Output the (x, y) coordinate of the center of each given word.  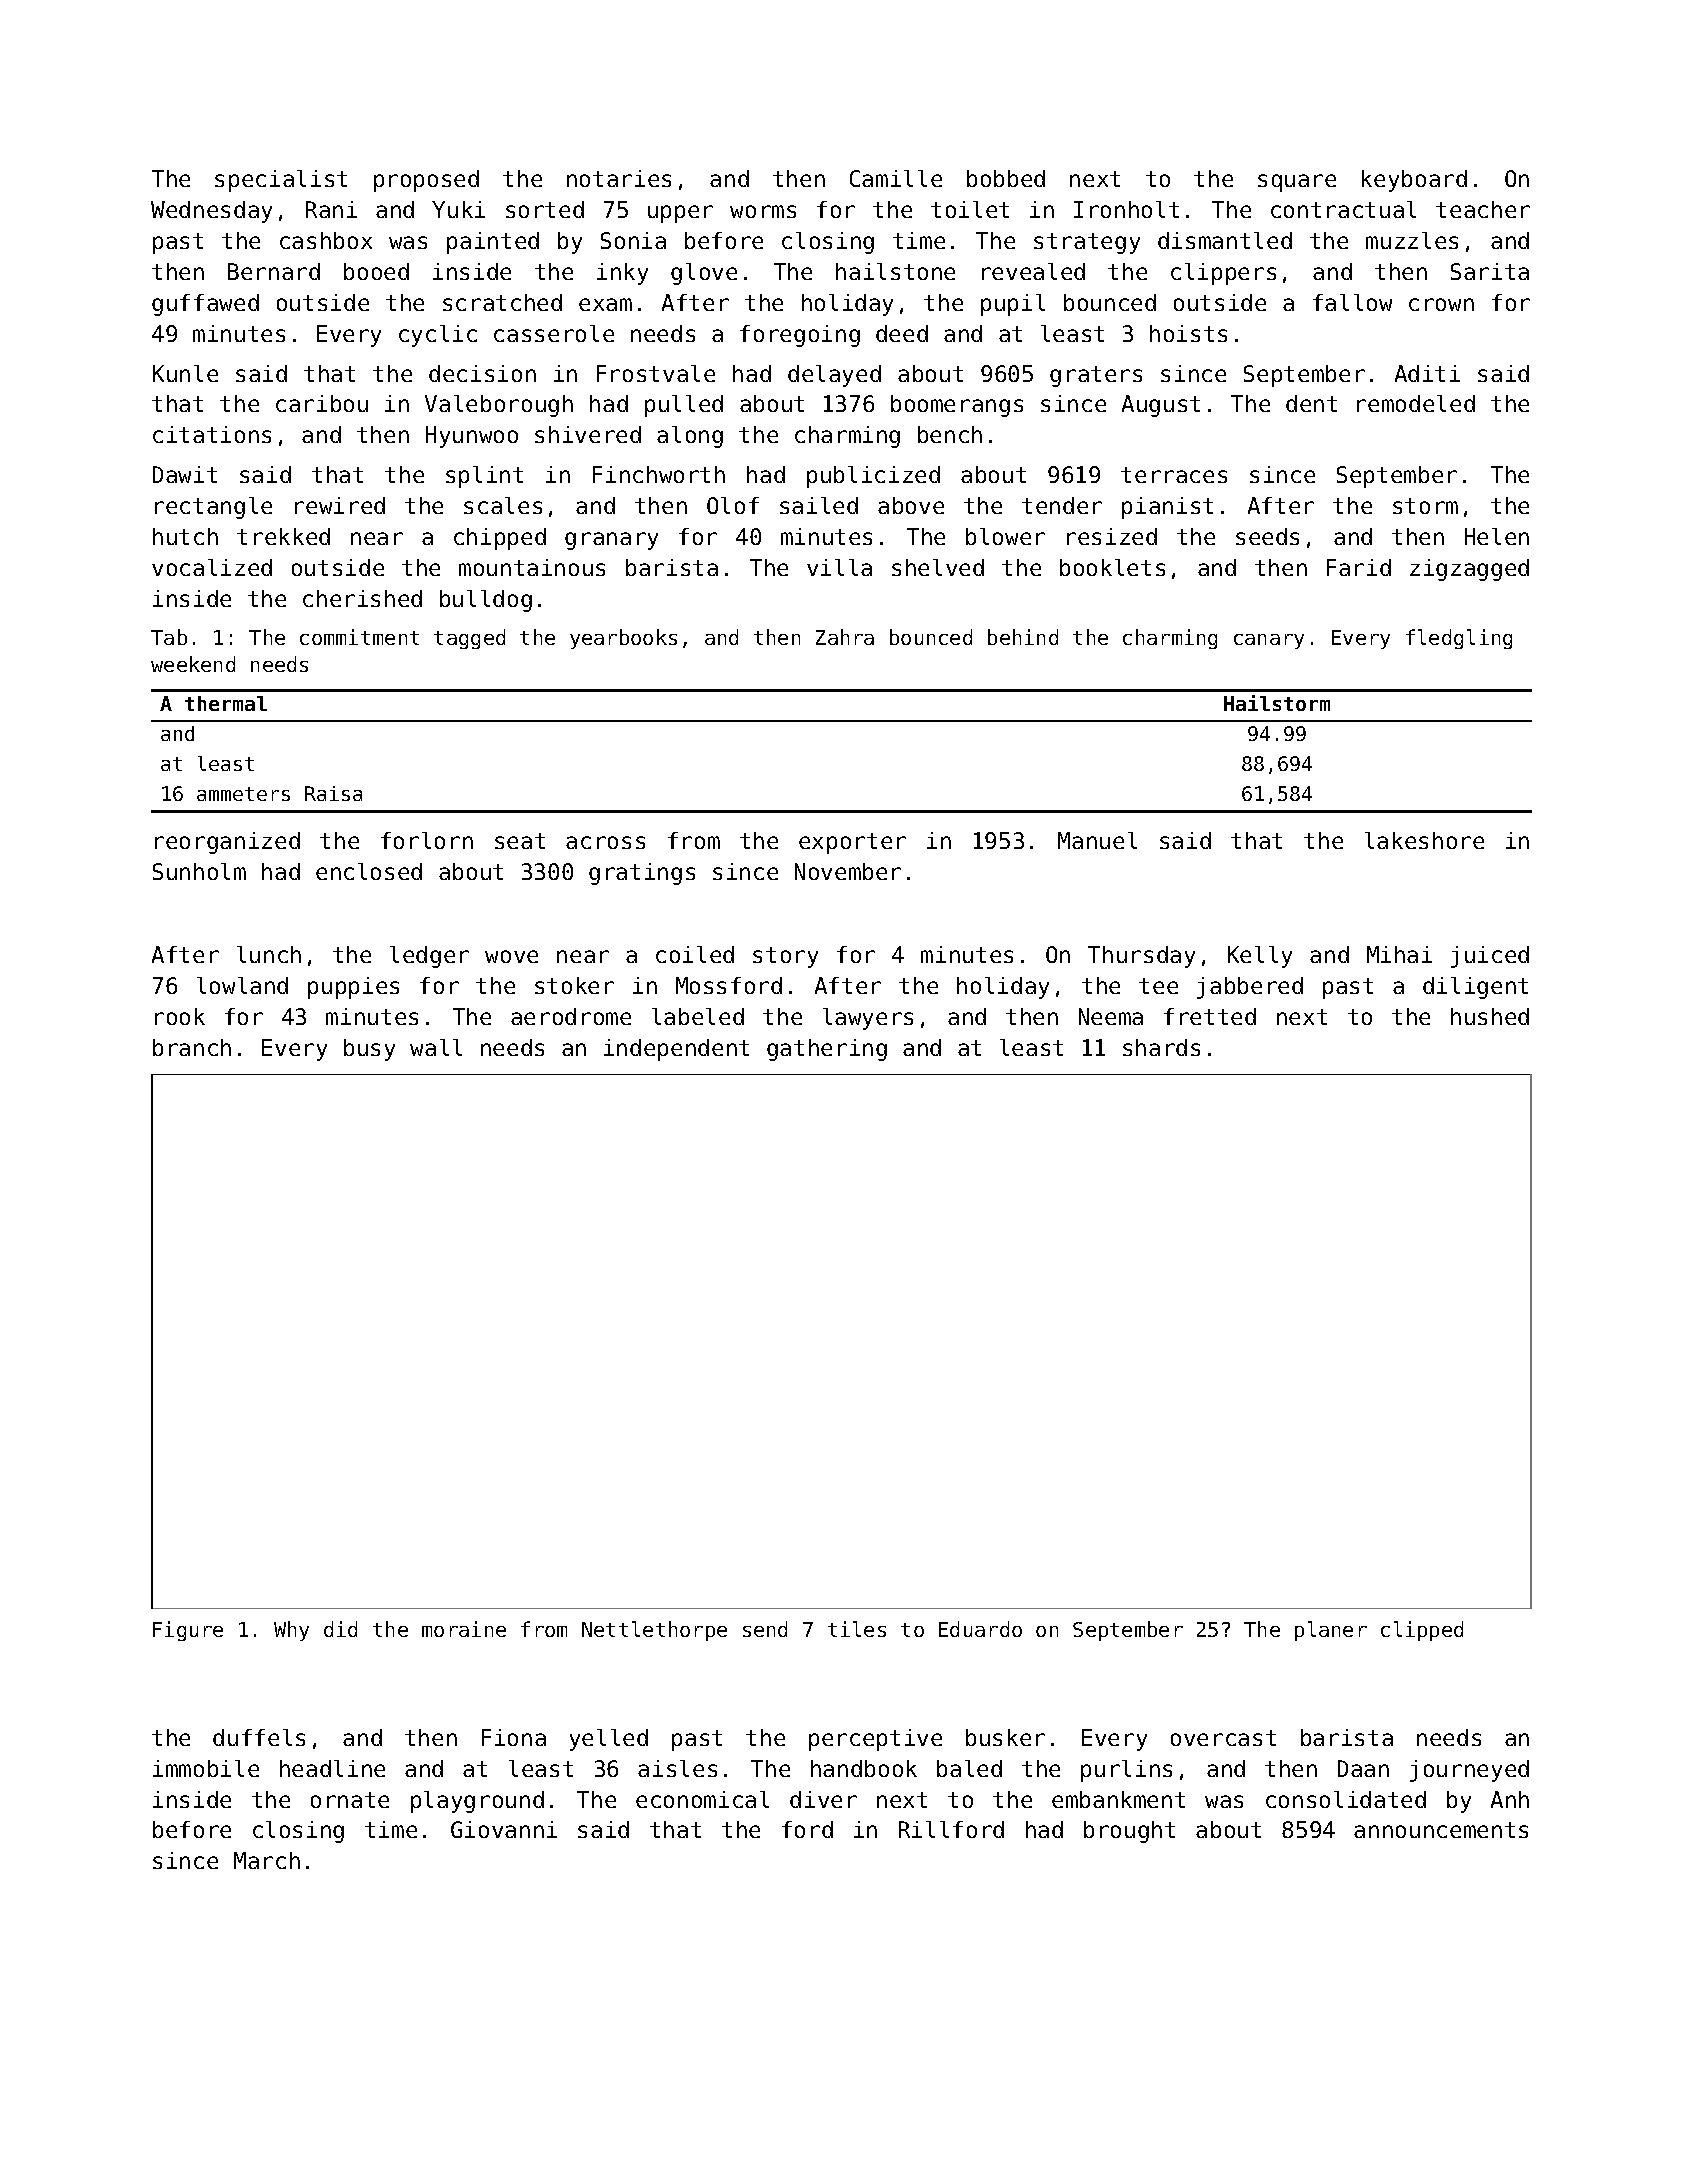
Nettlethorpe (654, 1631)
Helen (1497, 536)
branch (192, 1047)
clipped (1422, 1631)
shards (1161, 1047)
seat (520, 841)
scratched (502, 302)
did (340, 1629)
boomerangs (957, 406)
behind (1023, 637)
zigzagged (1469, 570)
